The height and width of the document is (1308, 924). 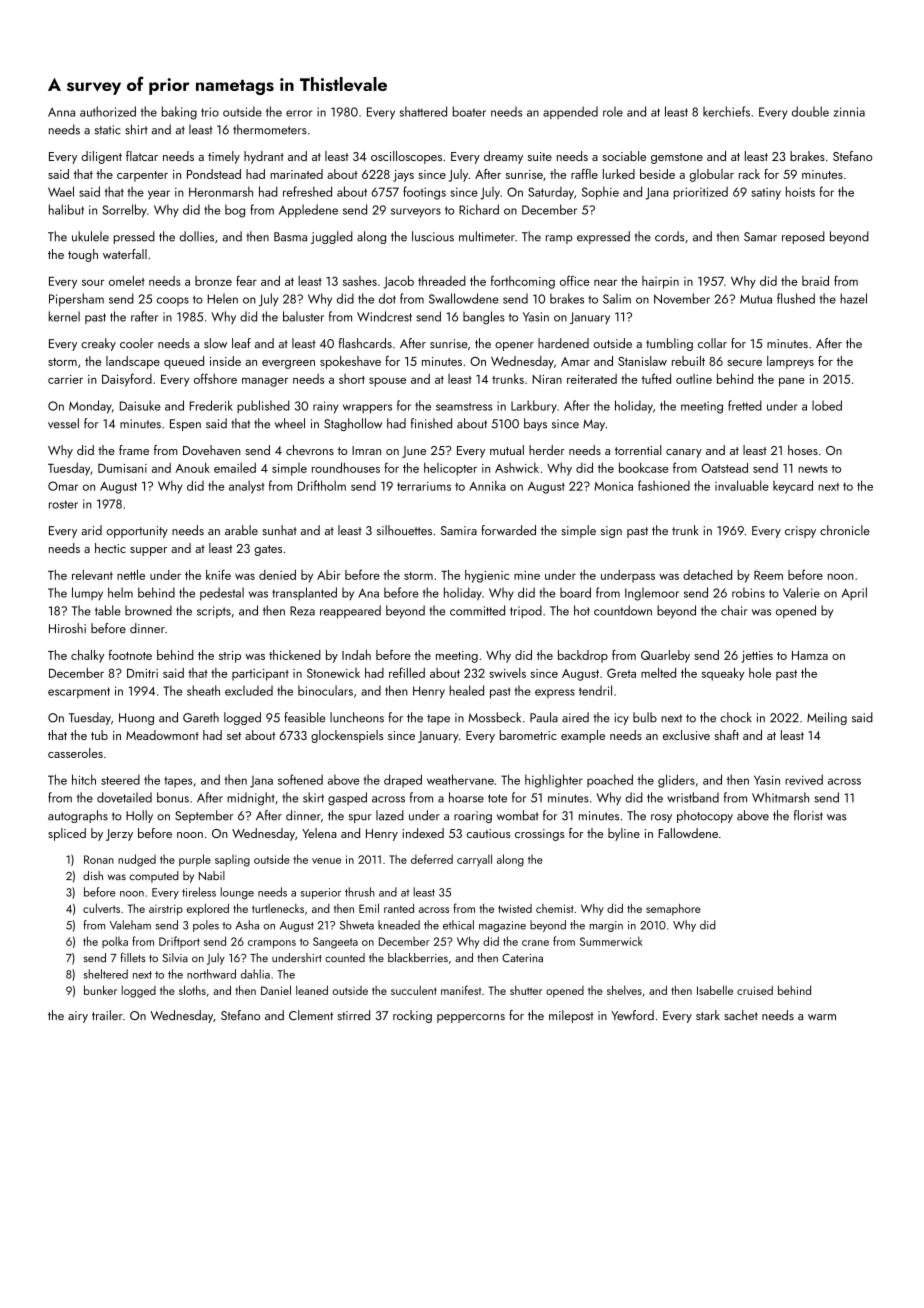 I want to click on Quarleby, so click(x=665, y=656).
